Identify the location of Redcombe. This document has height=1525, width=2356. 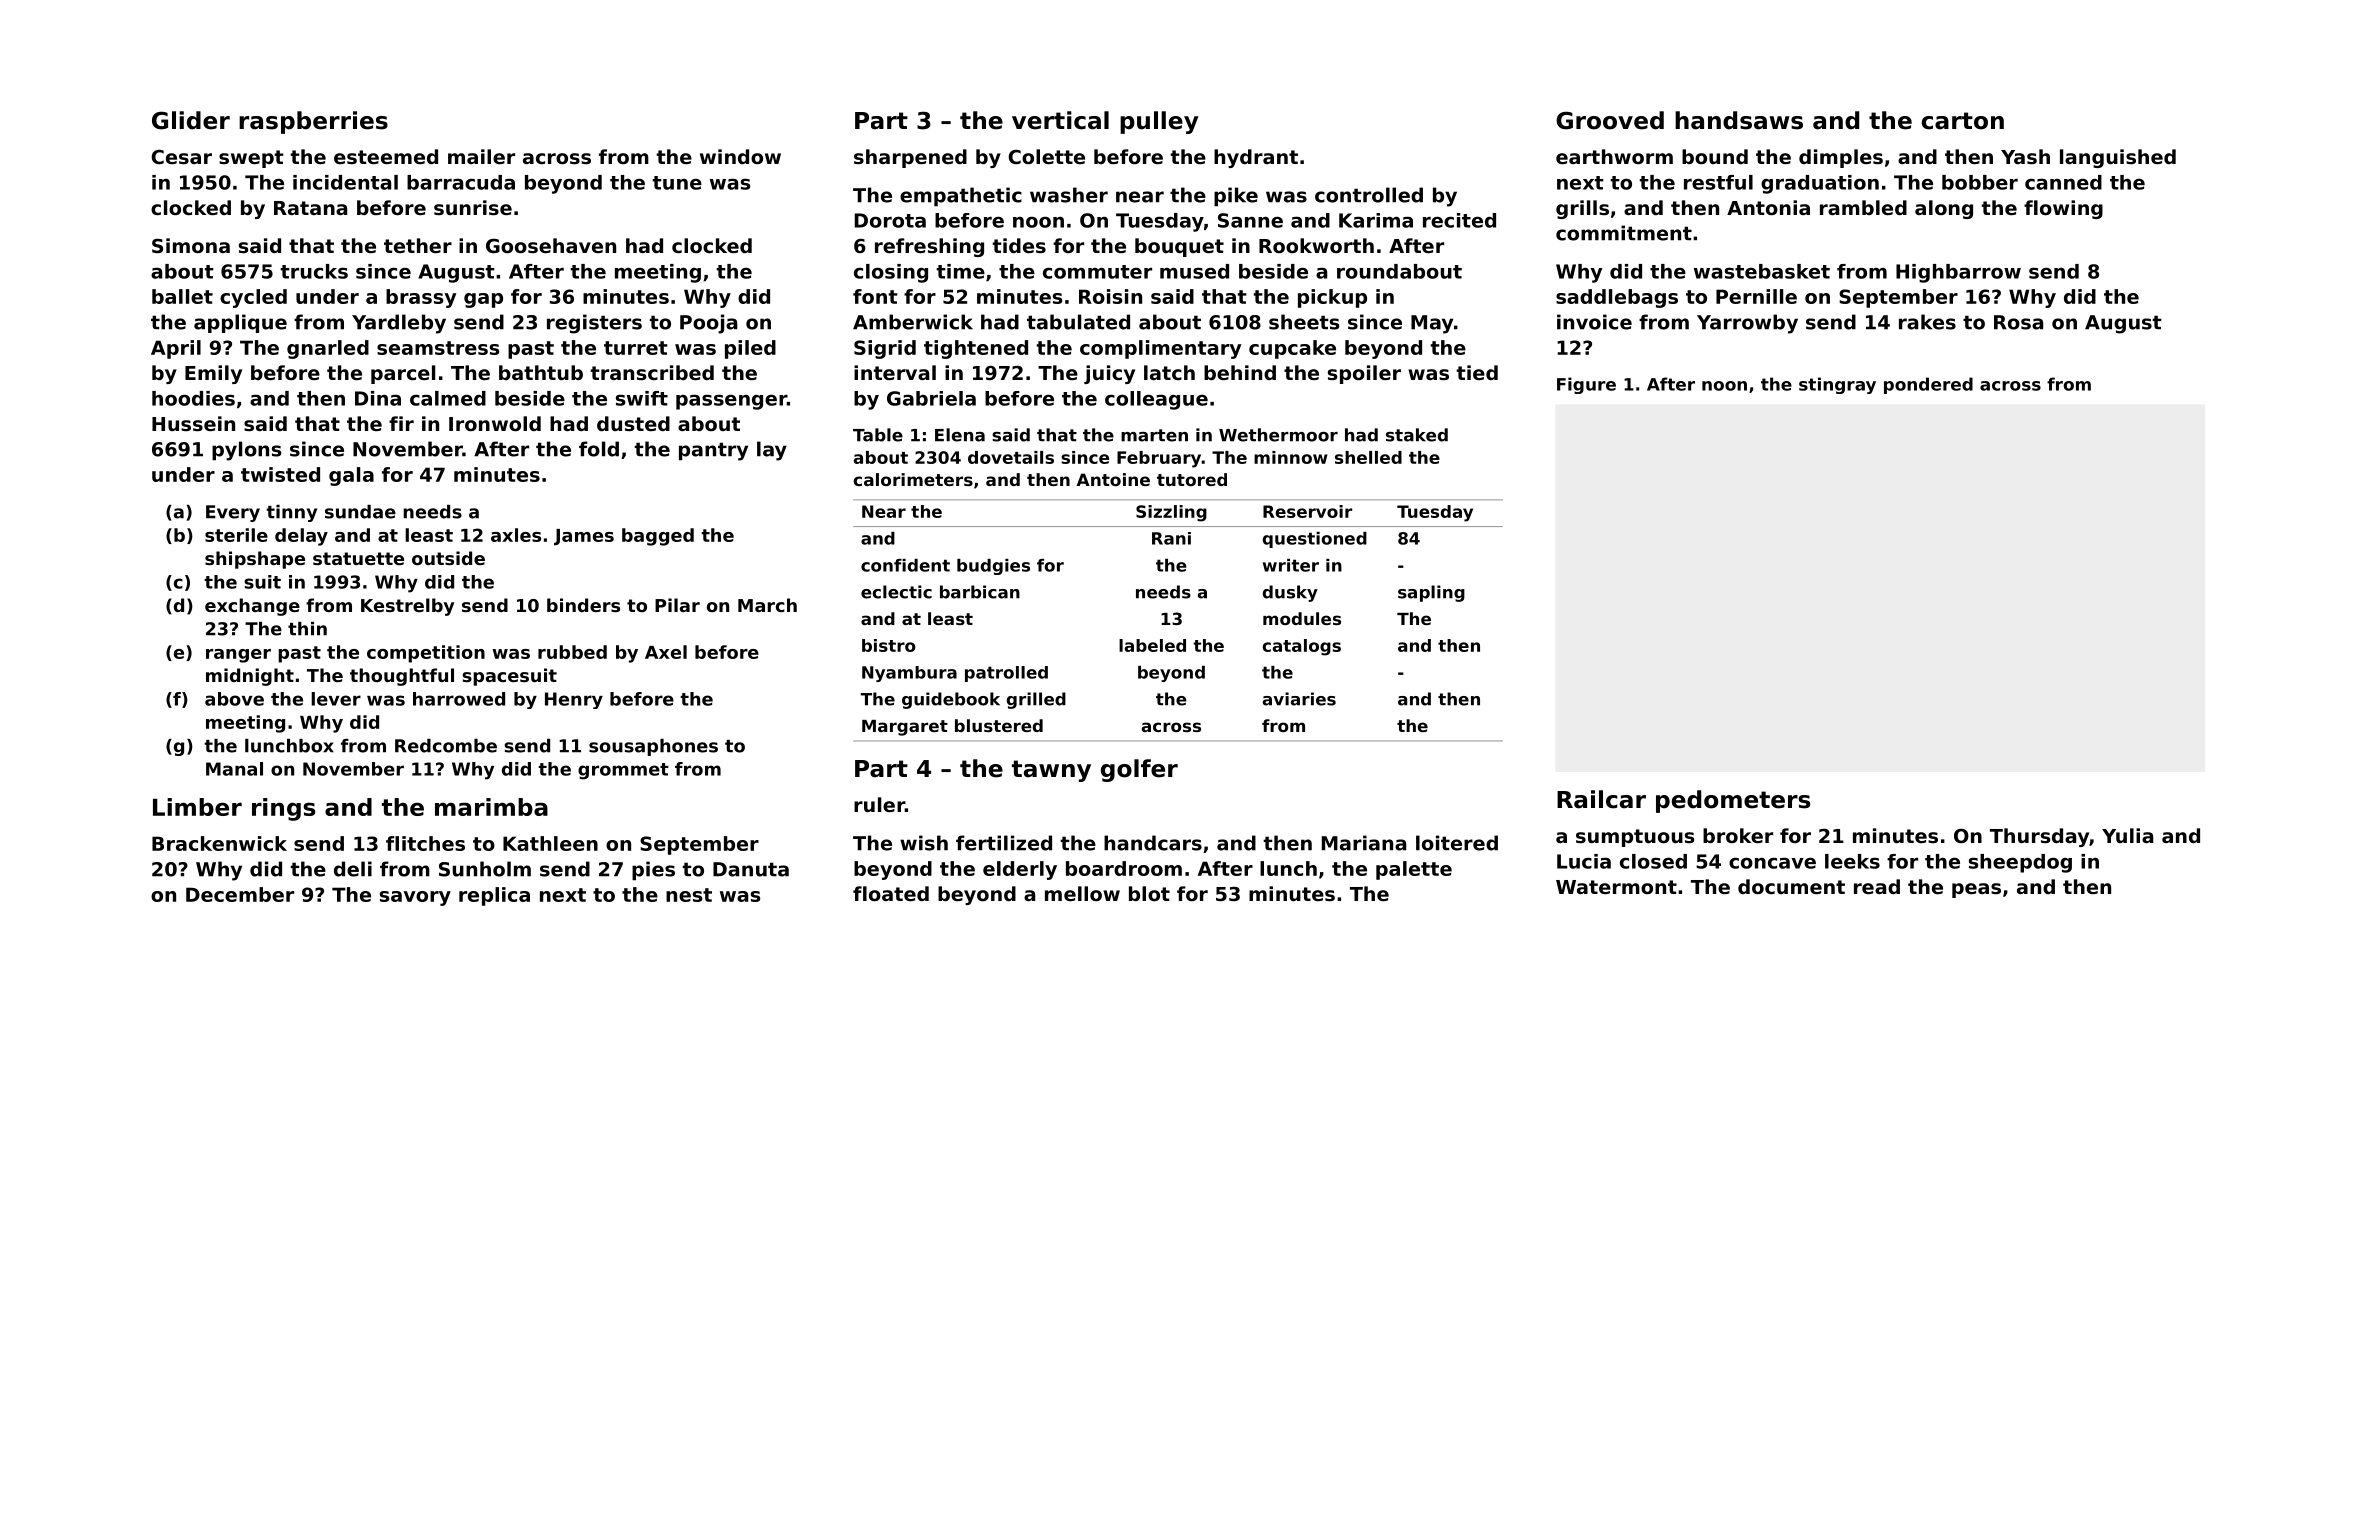
(446, 746).
